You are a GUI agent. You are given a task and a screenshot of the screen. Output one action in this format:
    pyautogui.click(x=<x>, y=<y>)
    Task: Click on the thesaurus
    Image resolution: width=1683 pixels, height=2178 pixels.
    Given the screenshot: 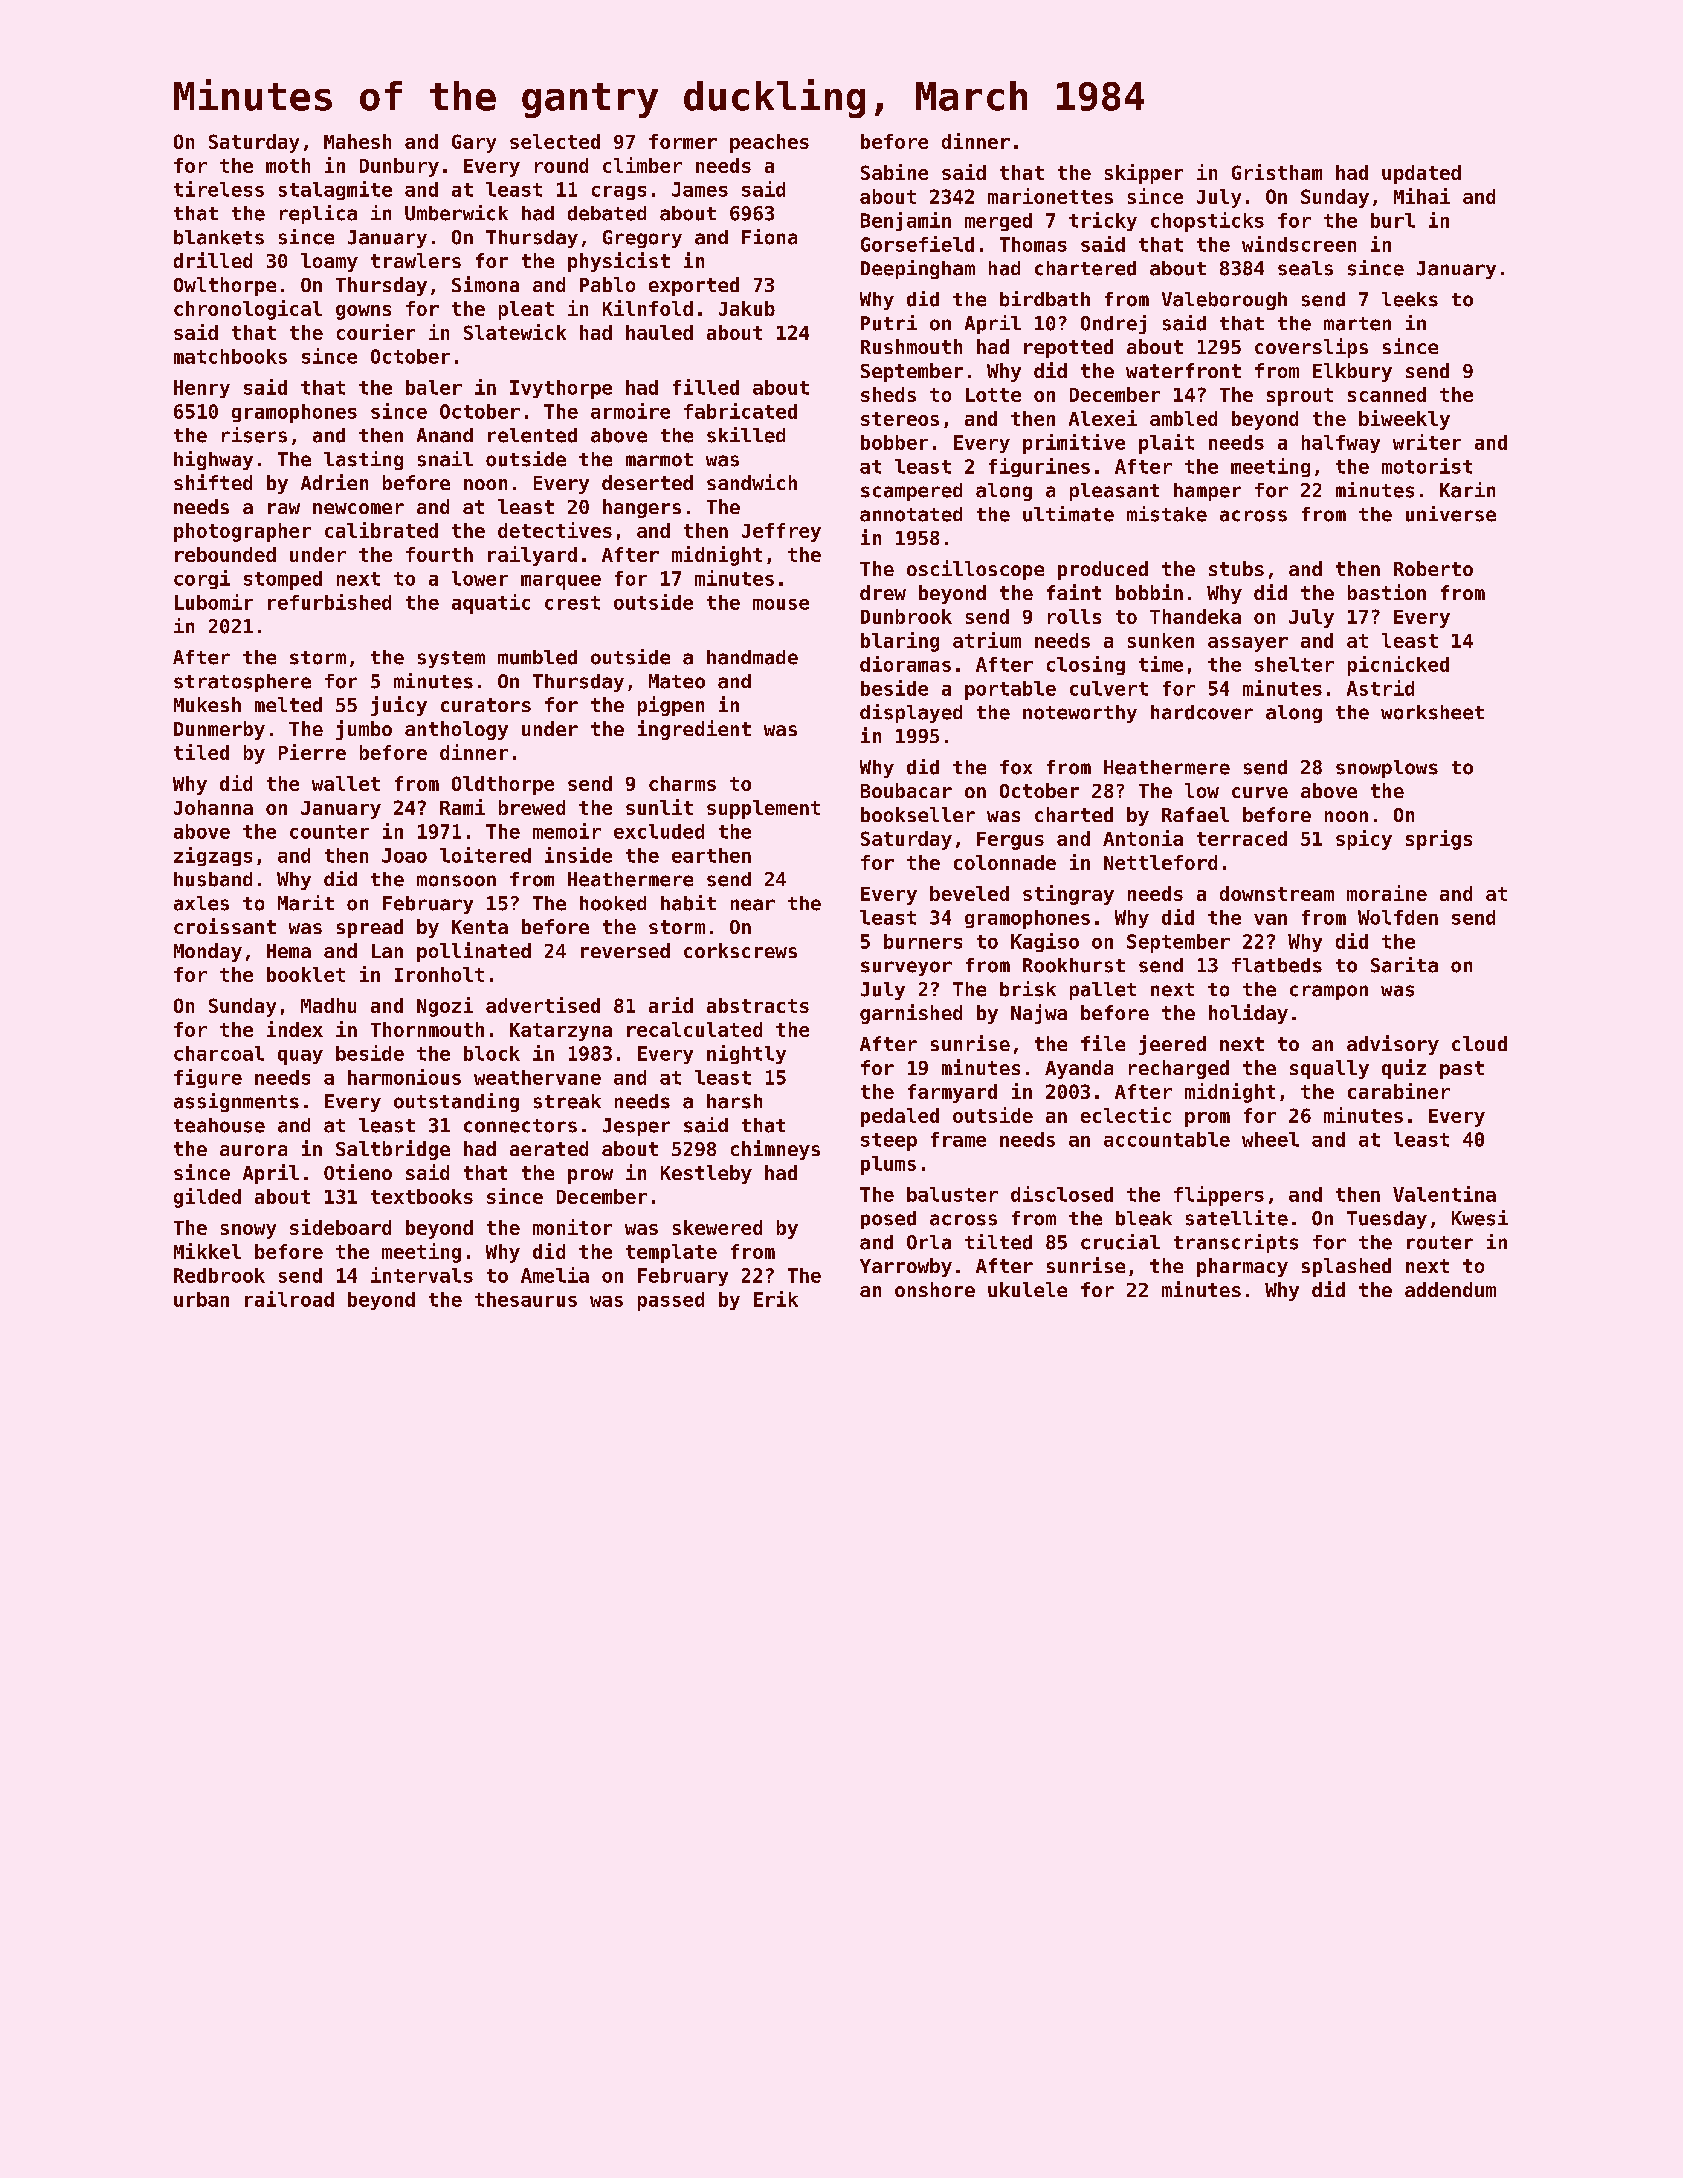 What is the action you would take?
    pyautogui.click(x=526, y=1299)
